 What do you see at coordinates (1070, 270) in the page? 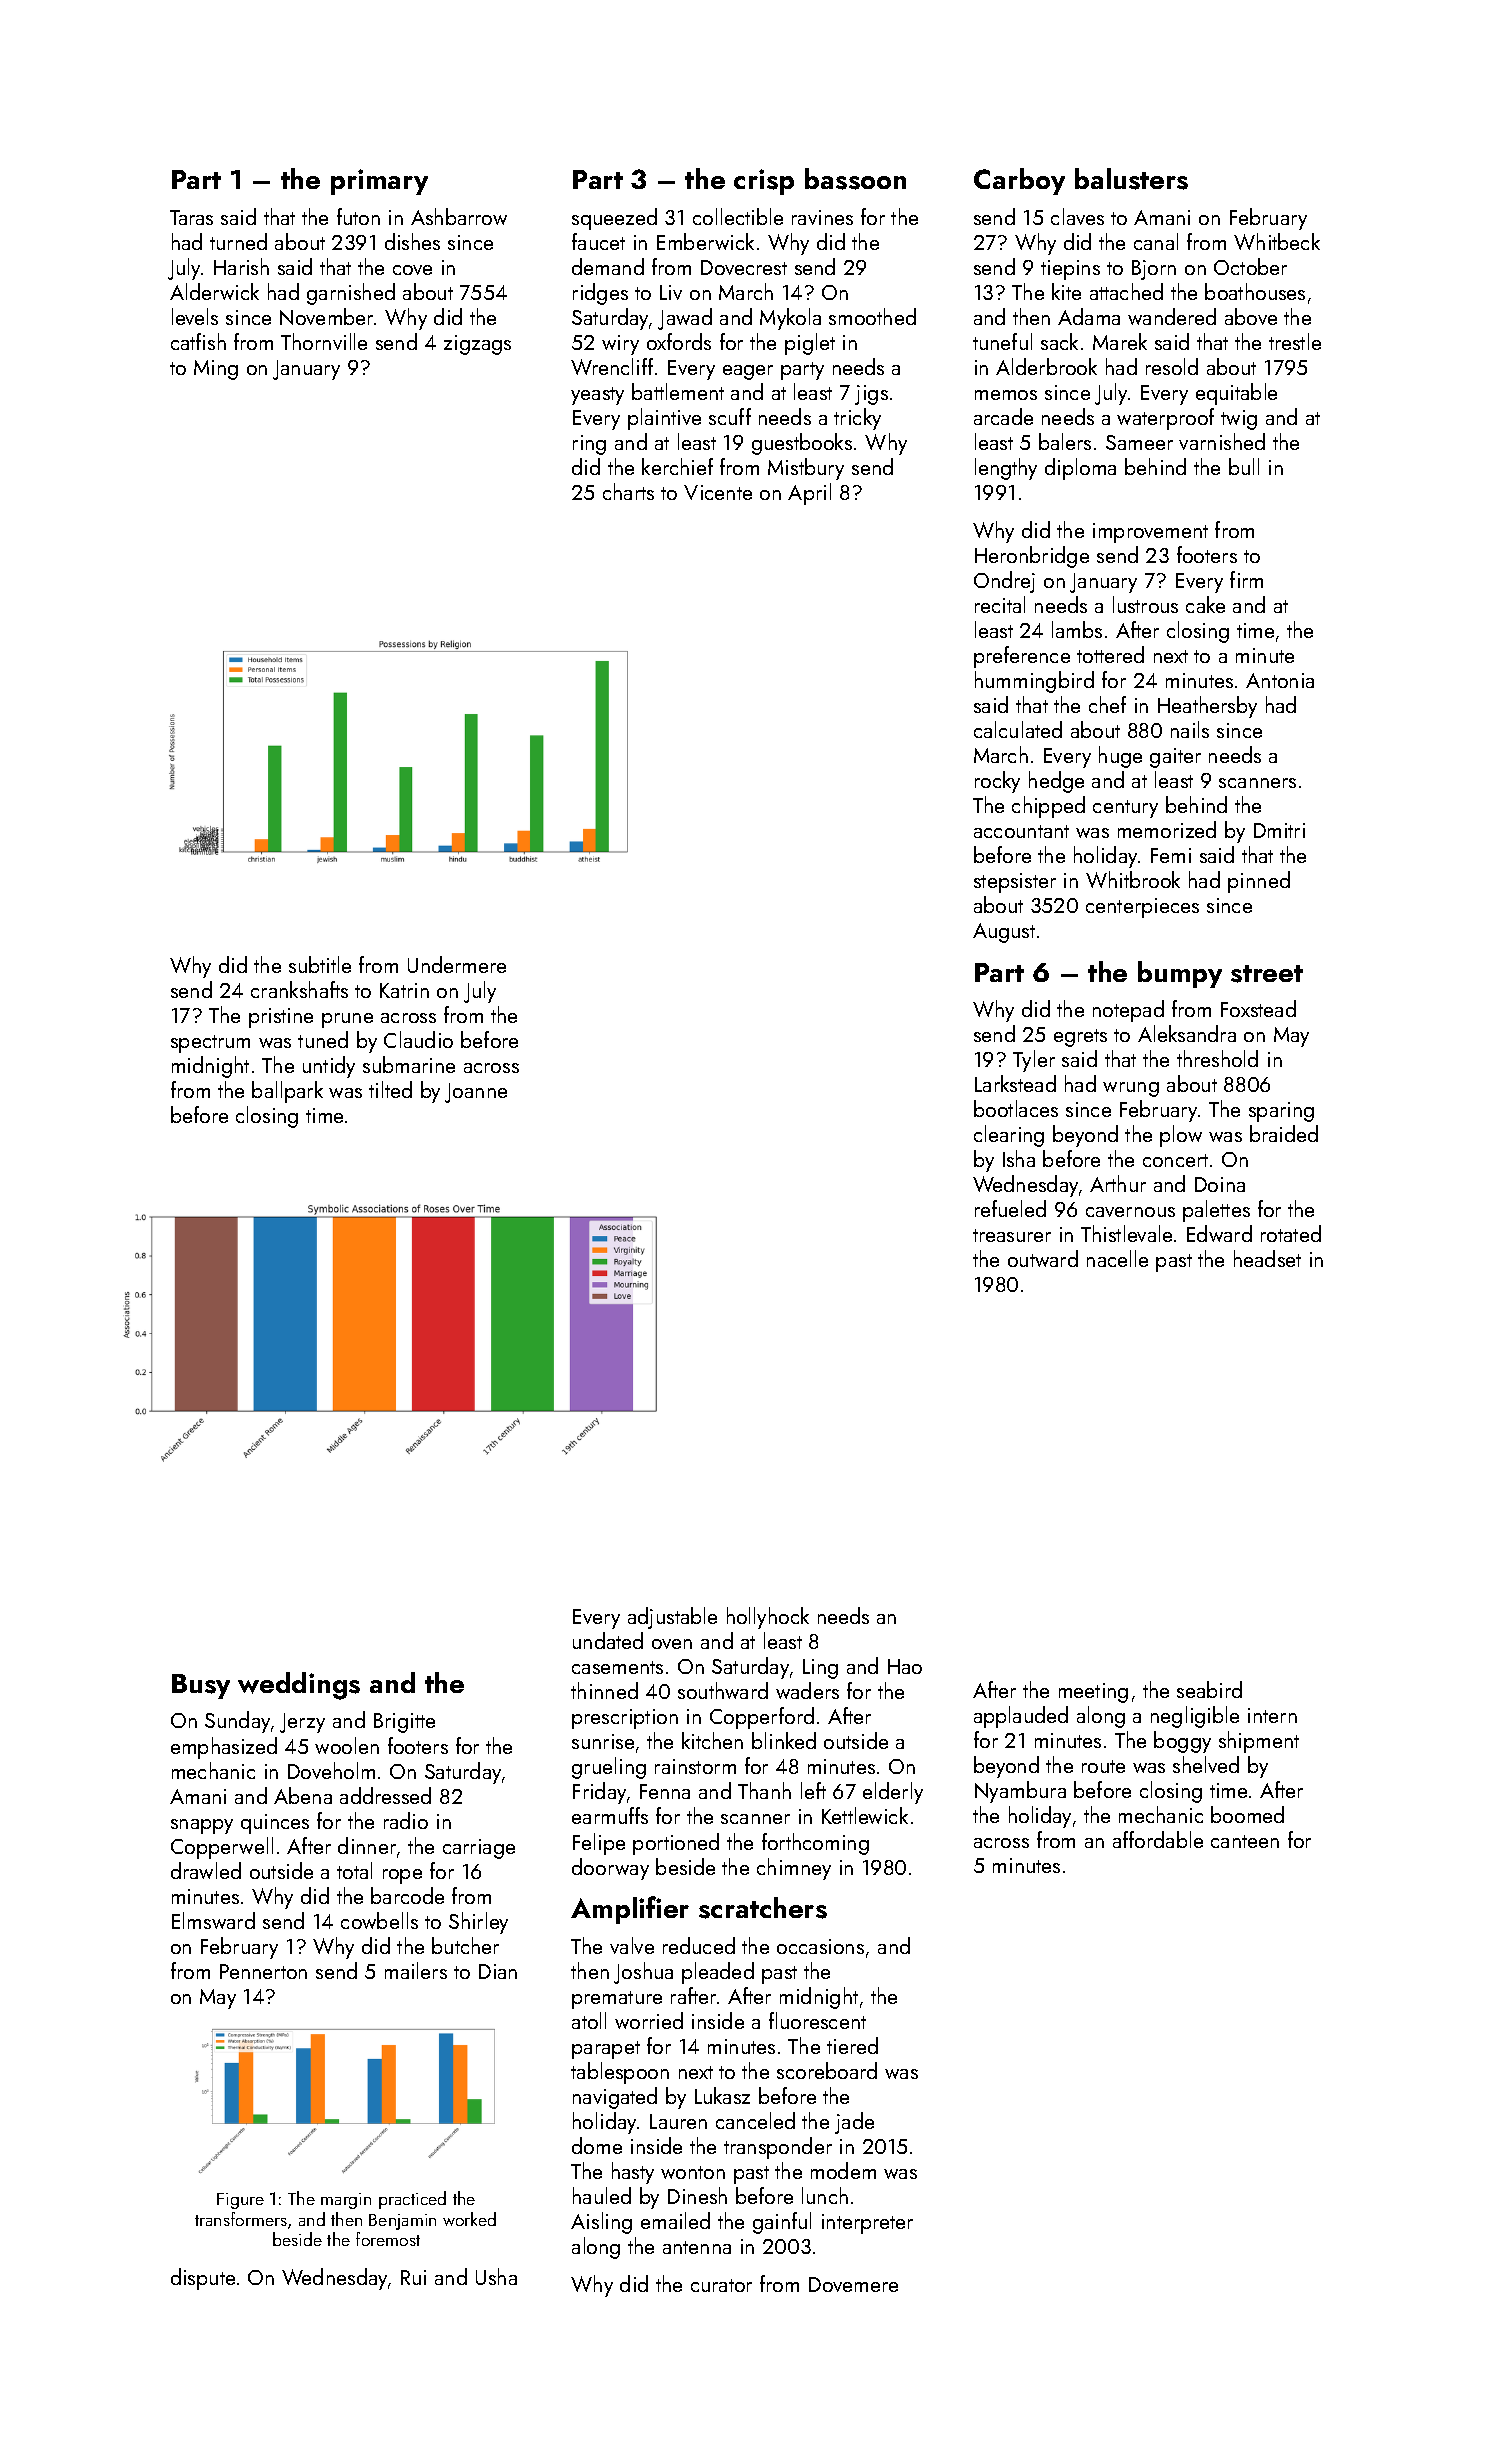
I see `tiepins` at bounding box center [1070, 270].
